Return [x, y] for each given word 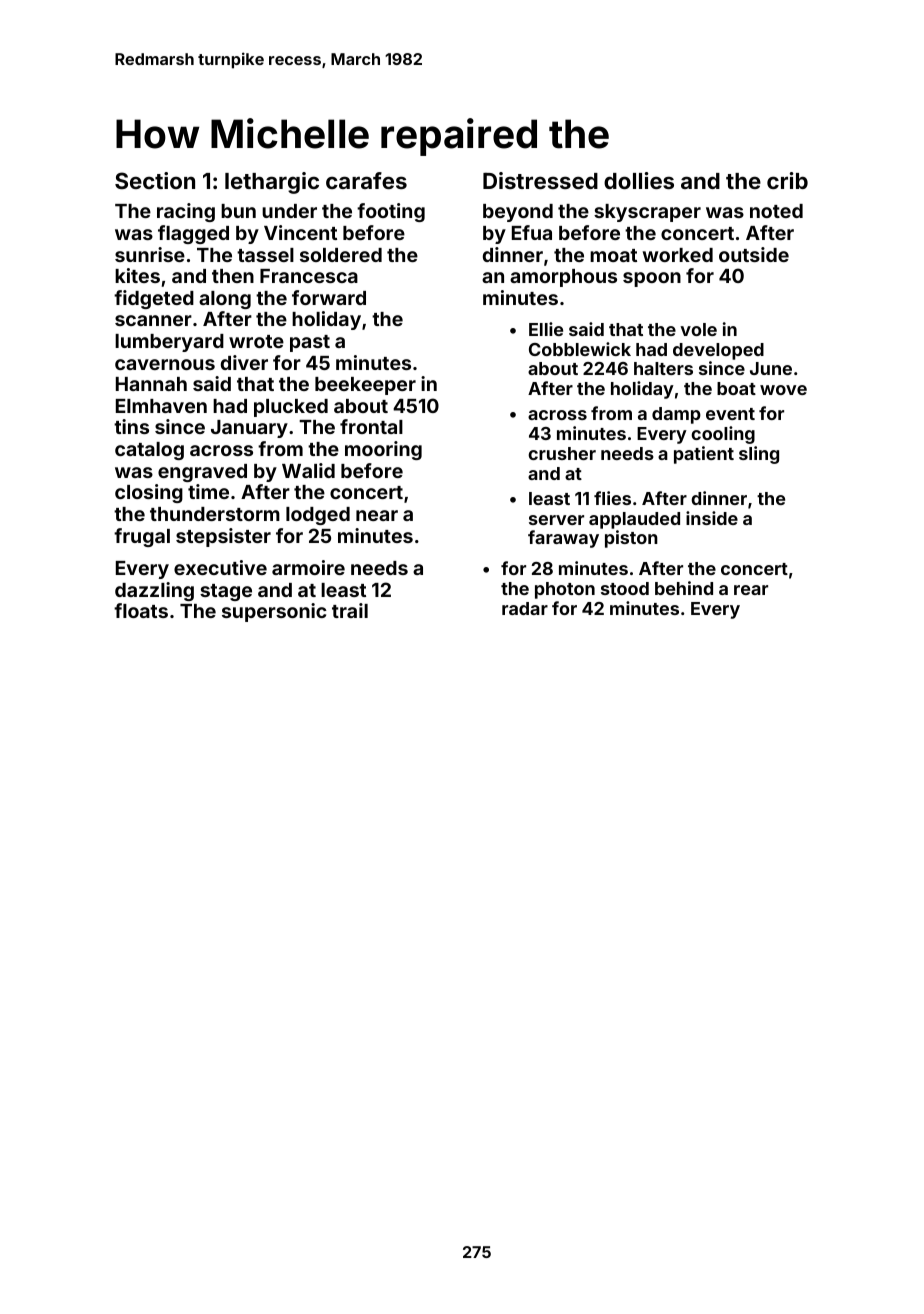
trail [350, 610]
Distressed [540, 180]
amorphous [563, 278]
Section [155, 180]
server [556, 520]
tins [131, 426]
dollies [639, 180]
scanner [153, 320]
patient [704, 455]
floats [141, 610]
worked [678, 255]
